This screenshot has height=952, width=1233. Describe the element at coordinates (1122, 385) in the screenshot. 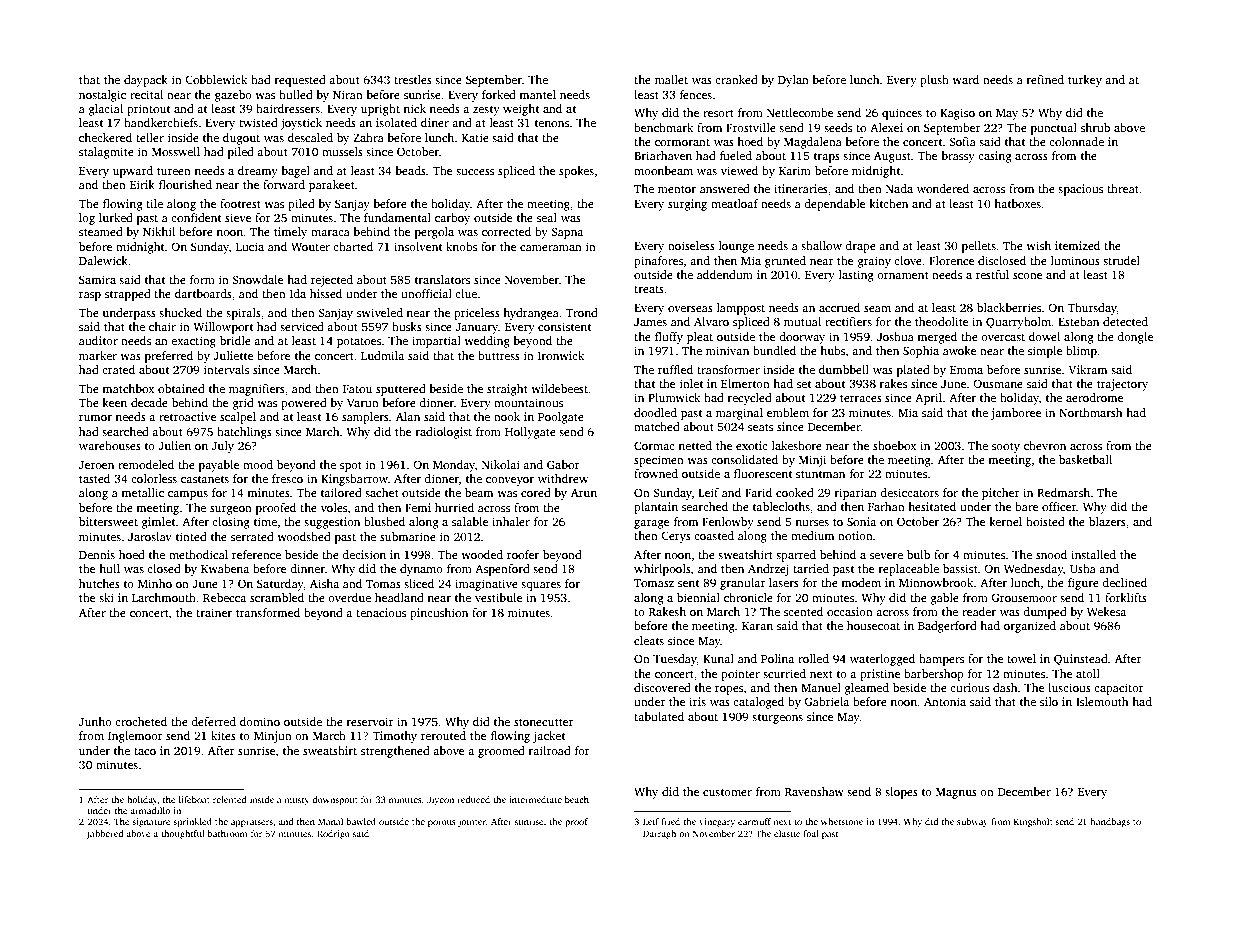

I see `trajectory` at that location.
